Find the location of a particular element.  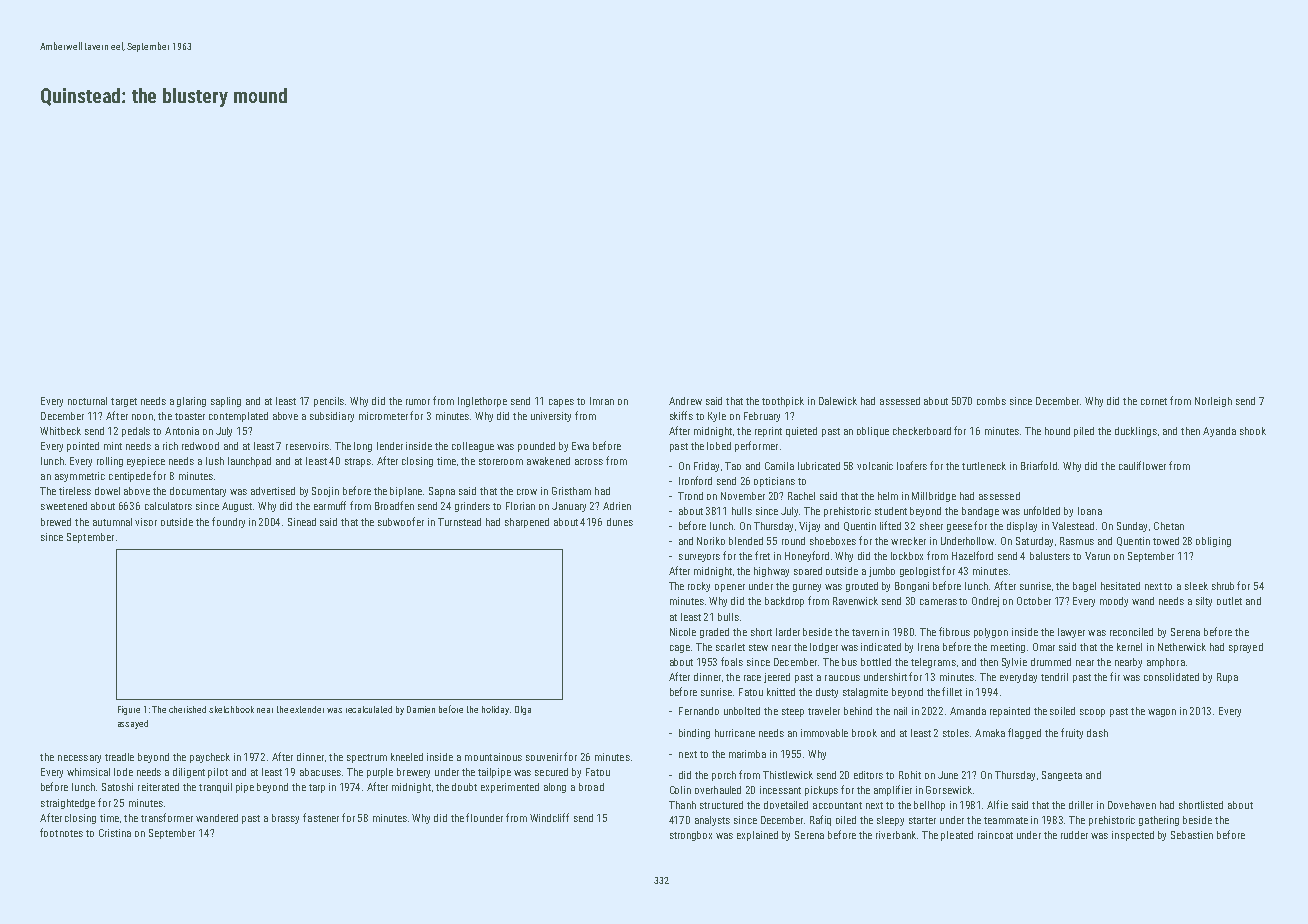

sleek is located at coordinates (1196, 586).
